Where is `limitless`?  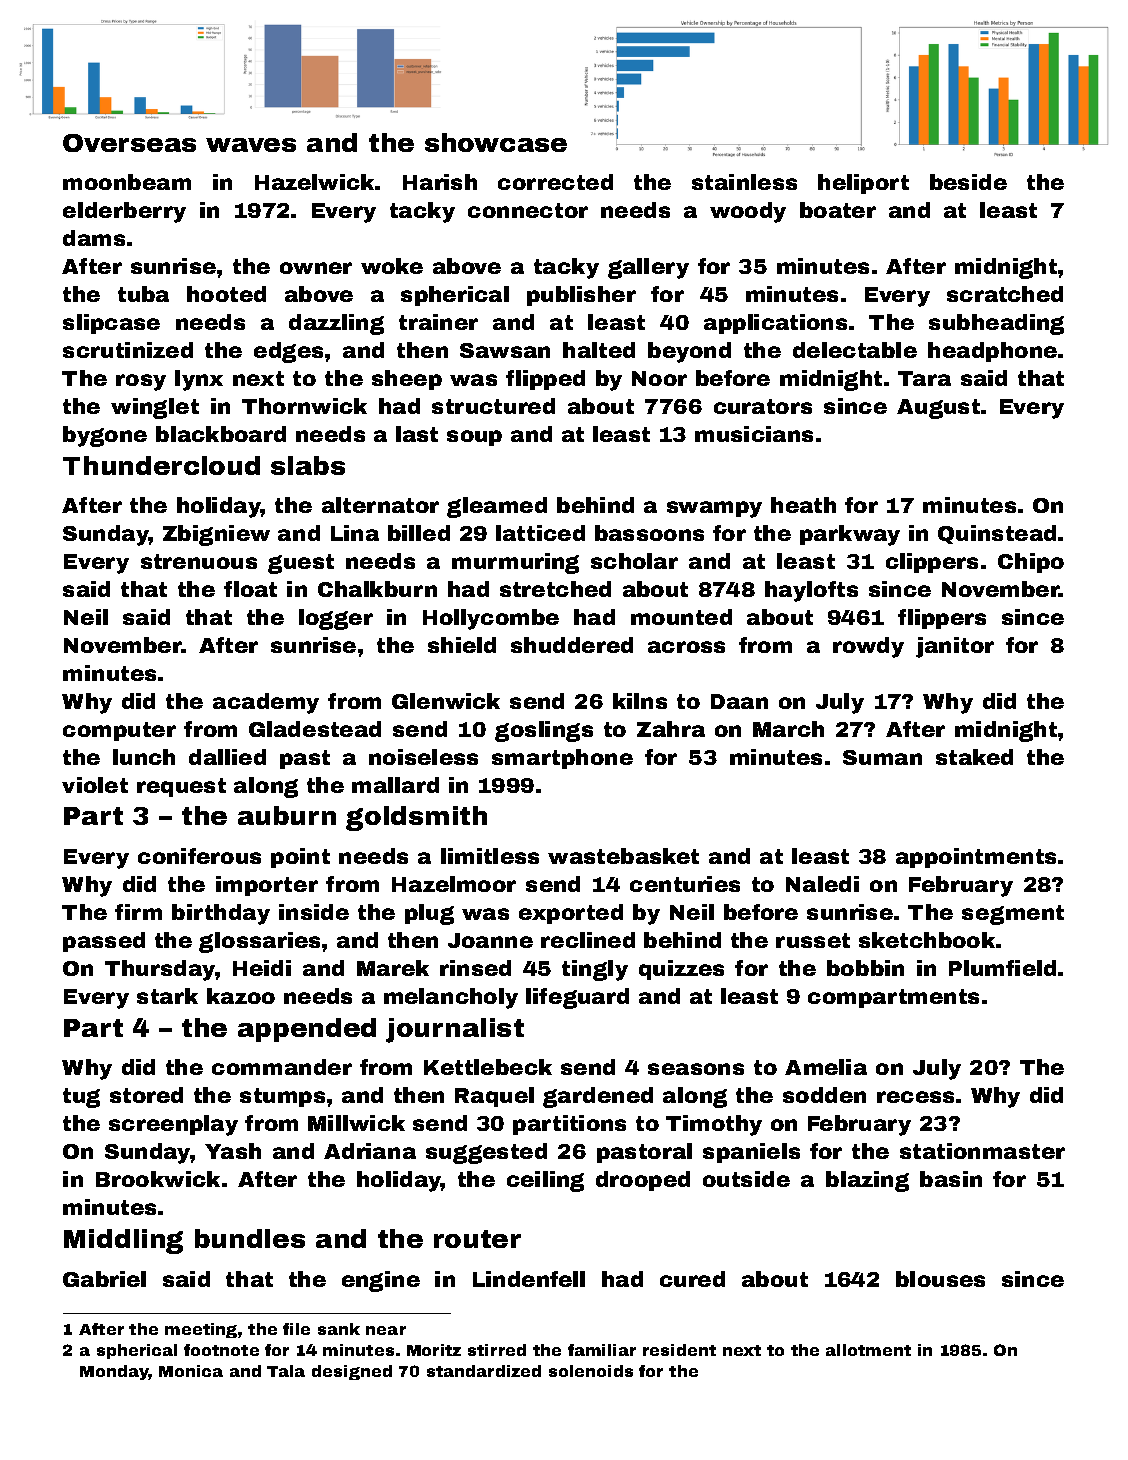 limitless is located at coordinates (490, 856).
